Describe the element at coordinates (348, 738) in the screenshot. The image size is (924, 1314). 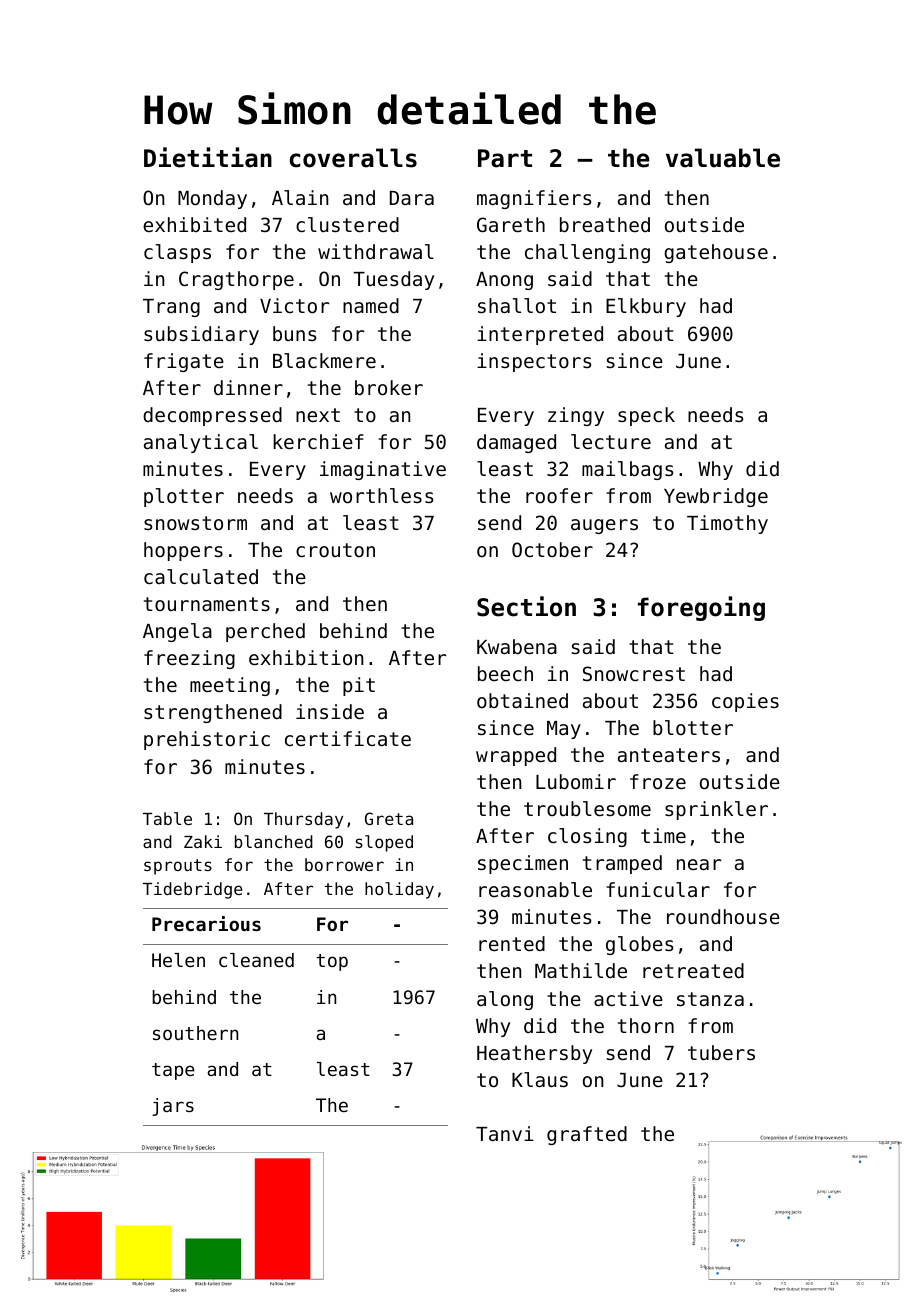
I see `certificate` at that location.
